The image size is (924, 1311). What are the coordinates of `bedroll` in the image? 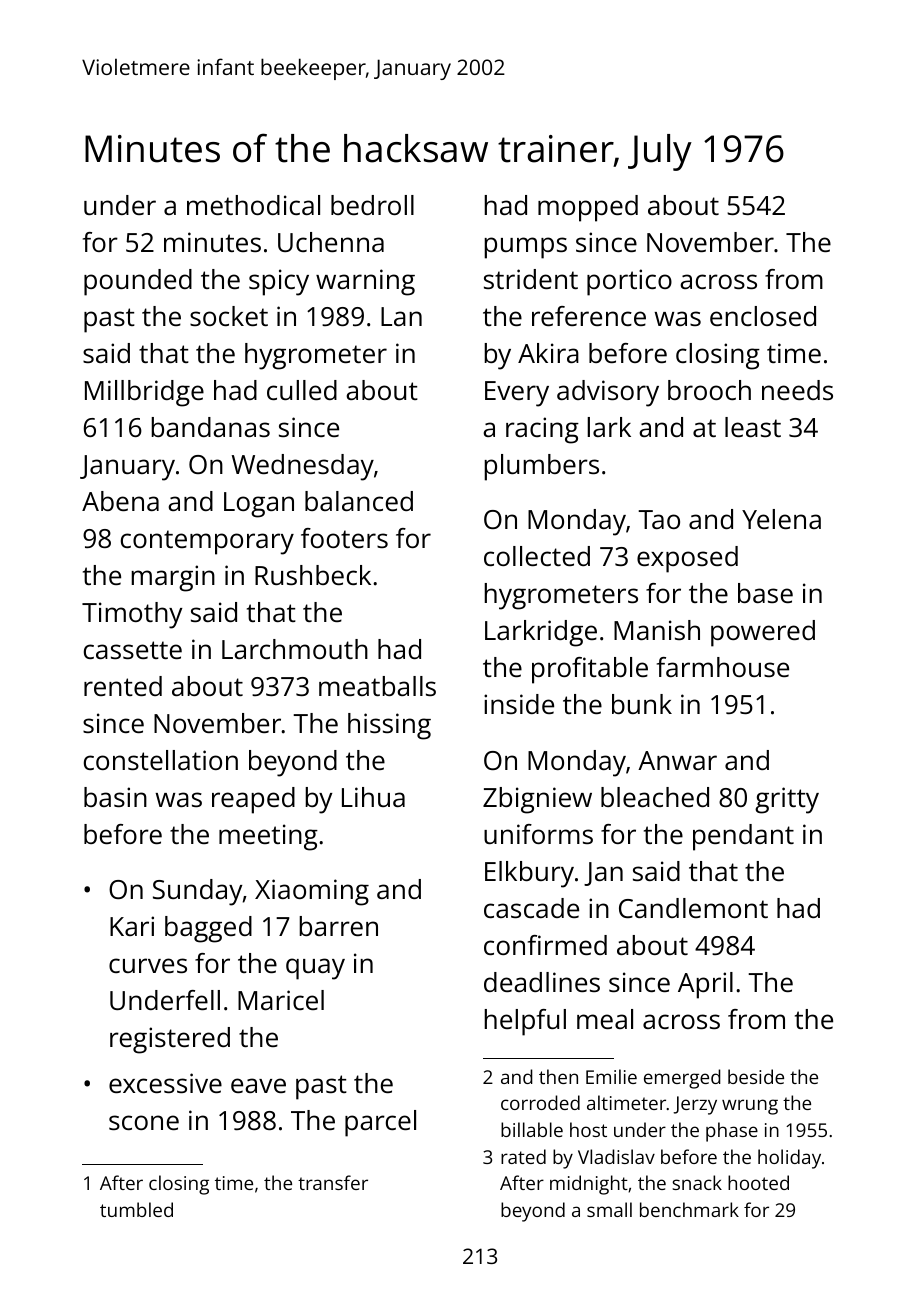 It's located at (372, 205).
